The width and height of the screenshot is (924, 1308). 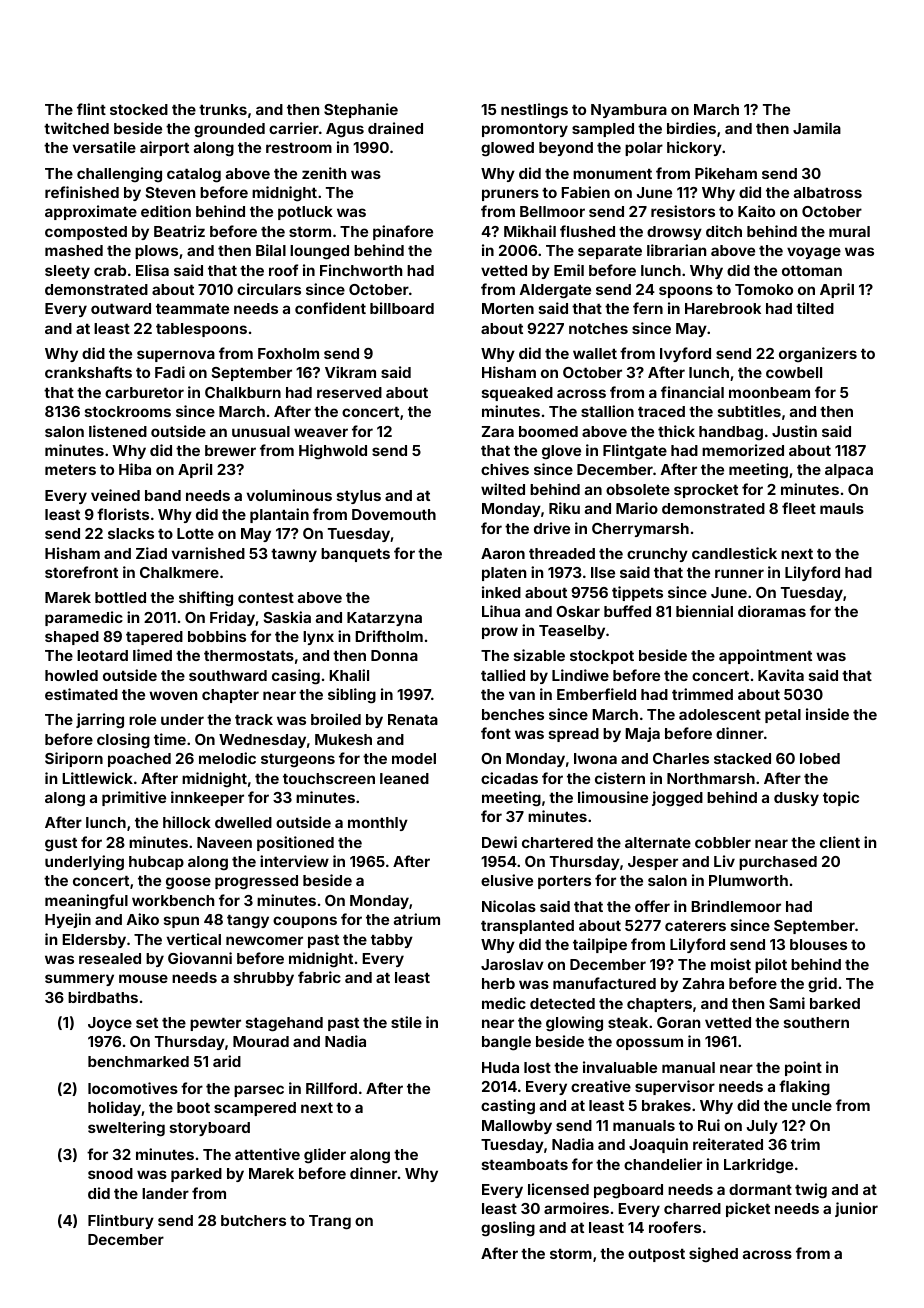 What do you see at coordinates (187, 822) in the screenshot?
I see `hillock` at bounding box center [187, 822].
